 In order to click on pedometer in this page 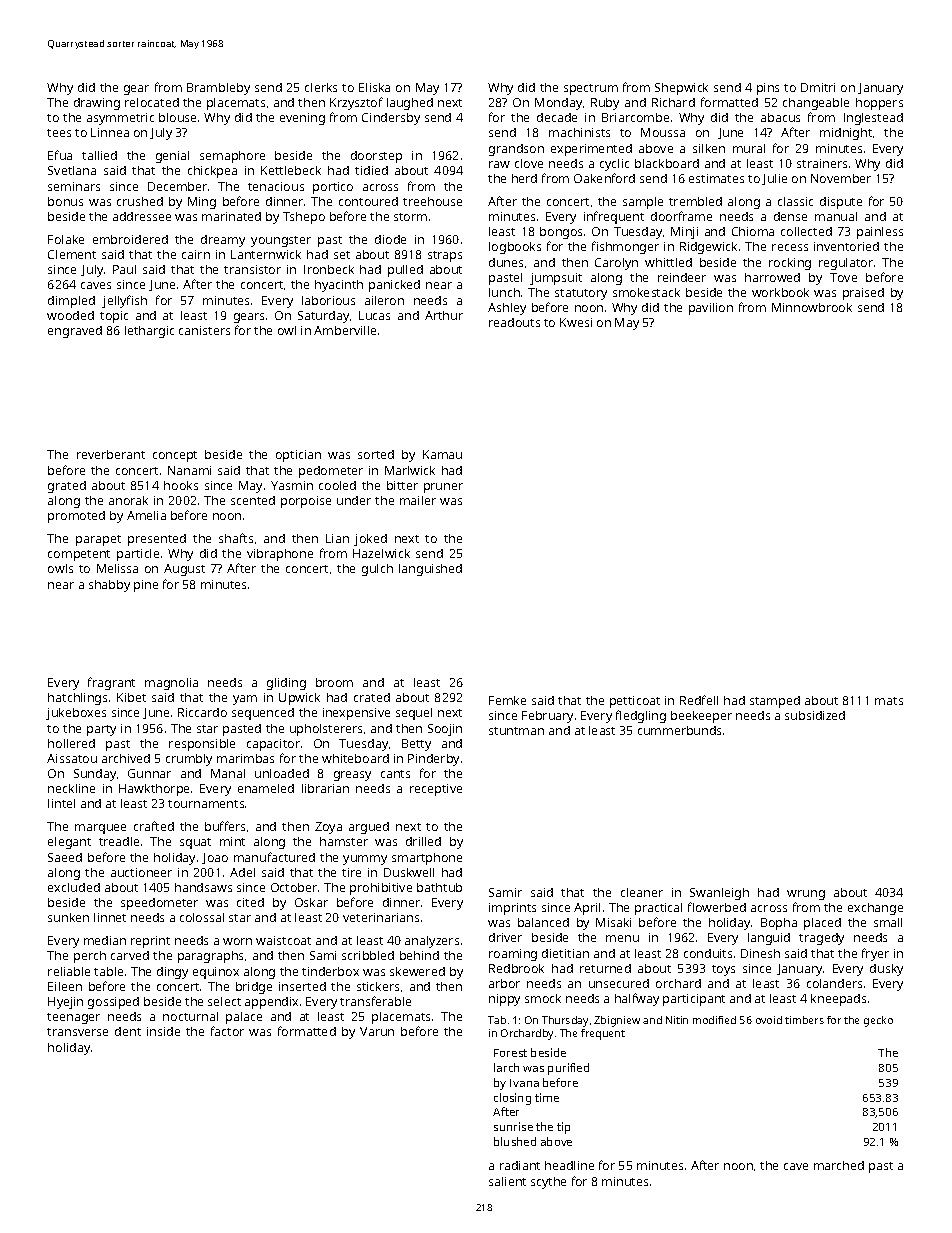, I will do `click(331, 472)`.
